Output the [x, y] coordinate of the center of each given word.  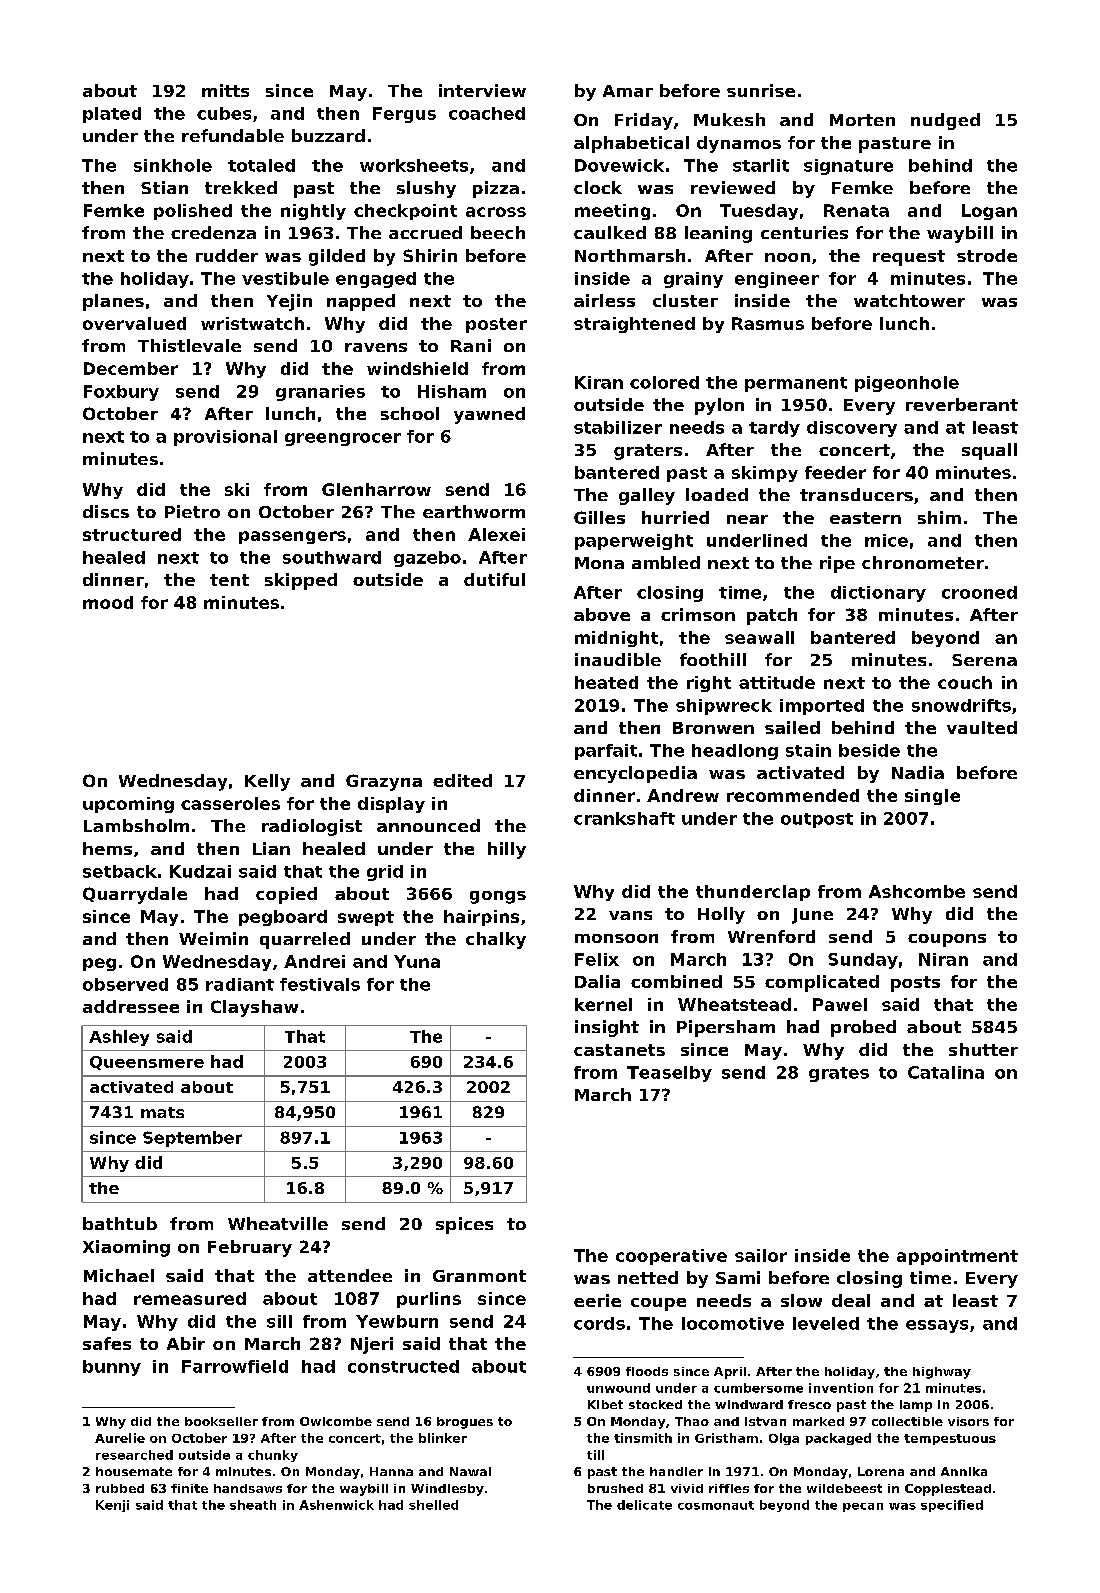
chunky [273, 1456]
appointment [957, 1257]
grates [839, 1074]
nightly [313, 212]
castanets [619, 1050]
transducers [856, 494]
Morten [862, 120]
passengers [292, 537]
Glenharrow [376, 489]
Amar [628, 91]
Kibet [605, 1404]
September [192, 1139]
